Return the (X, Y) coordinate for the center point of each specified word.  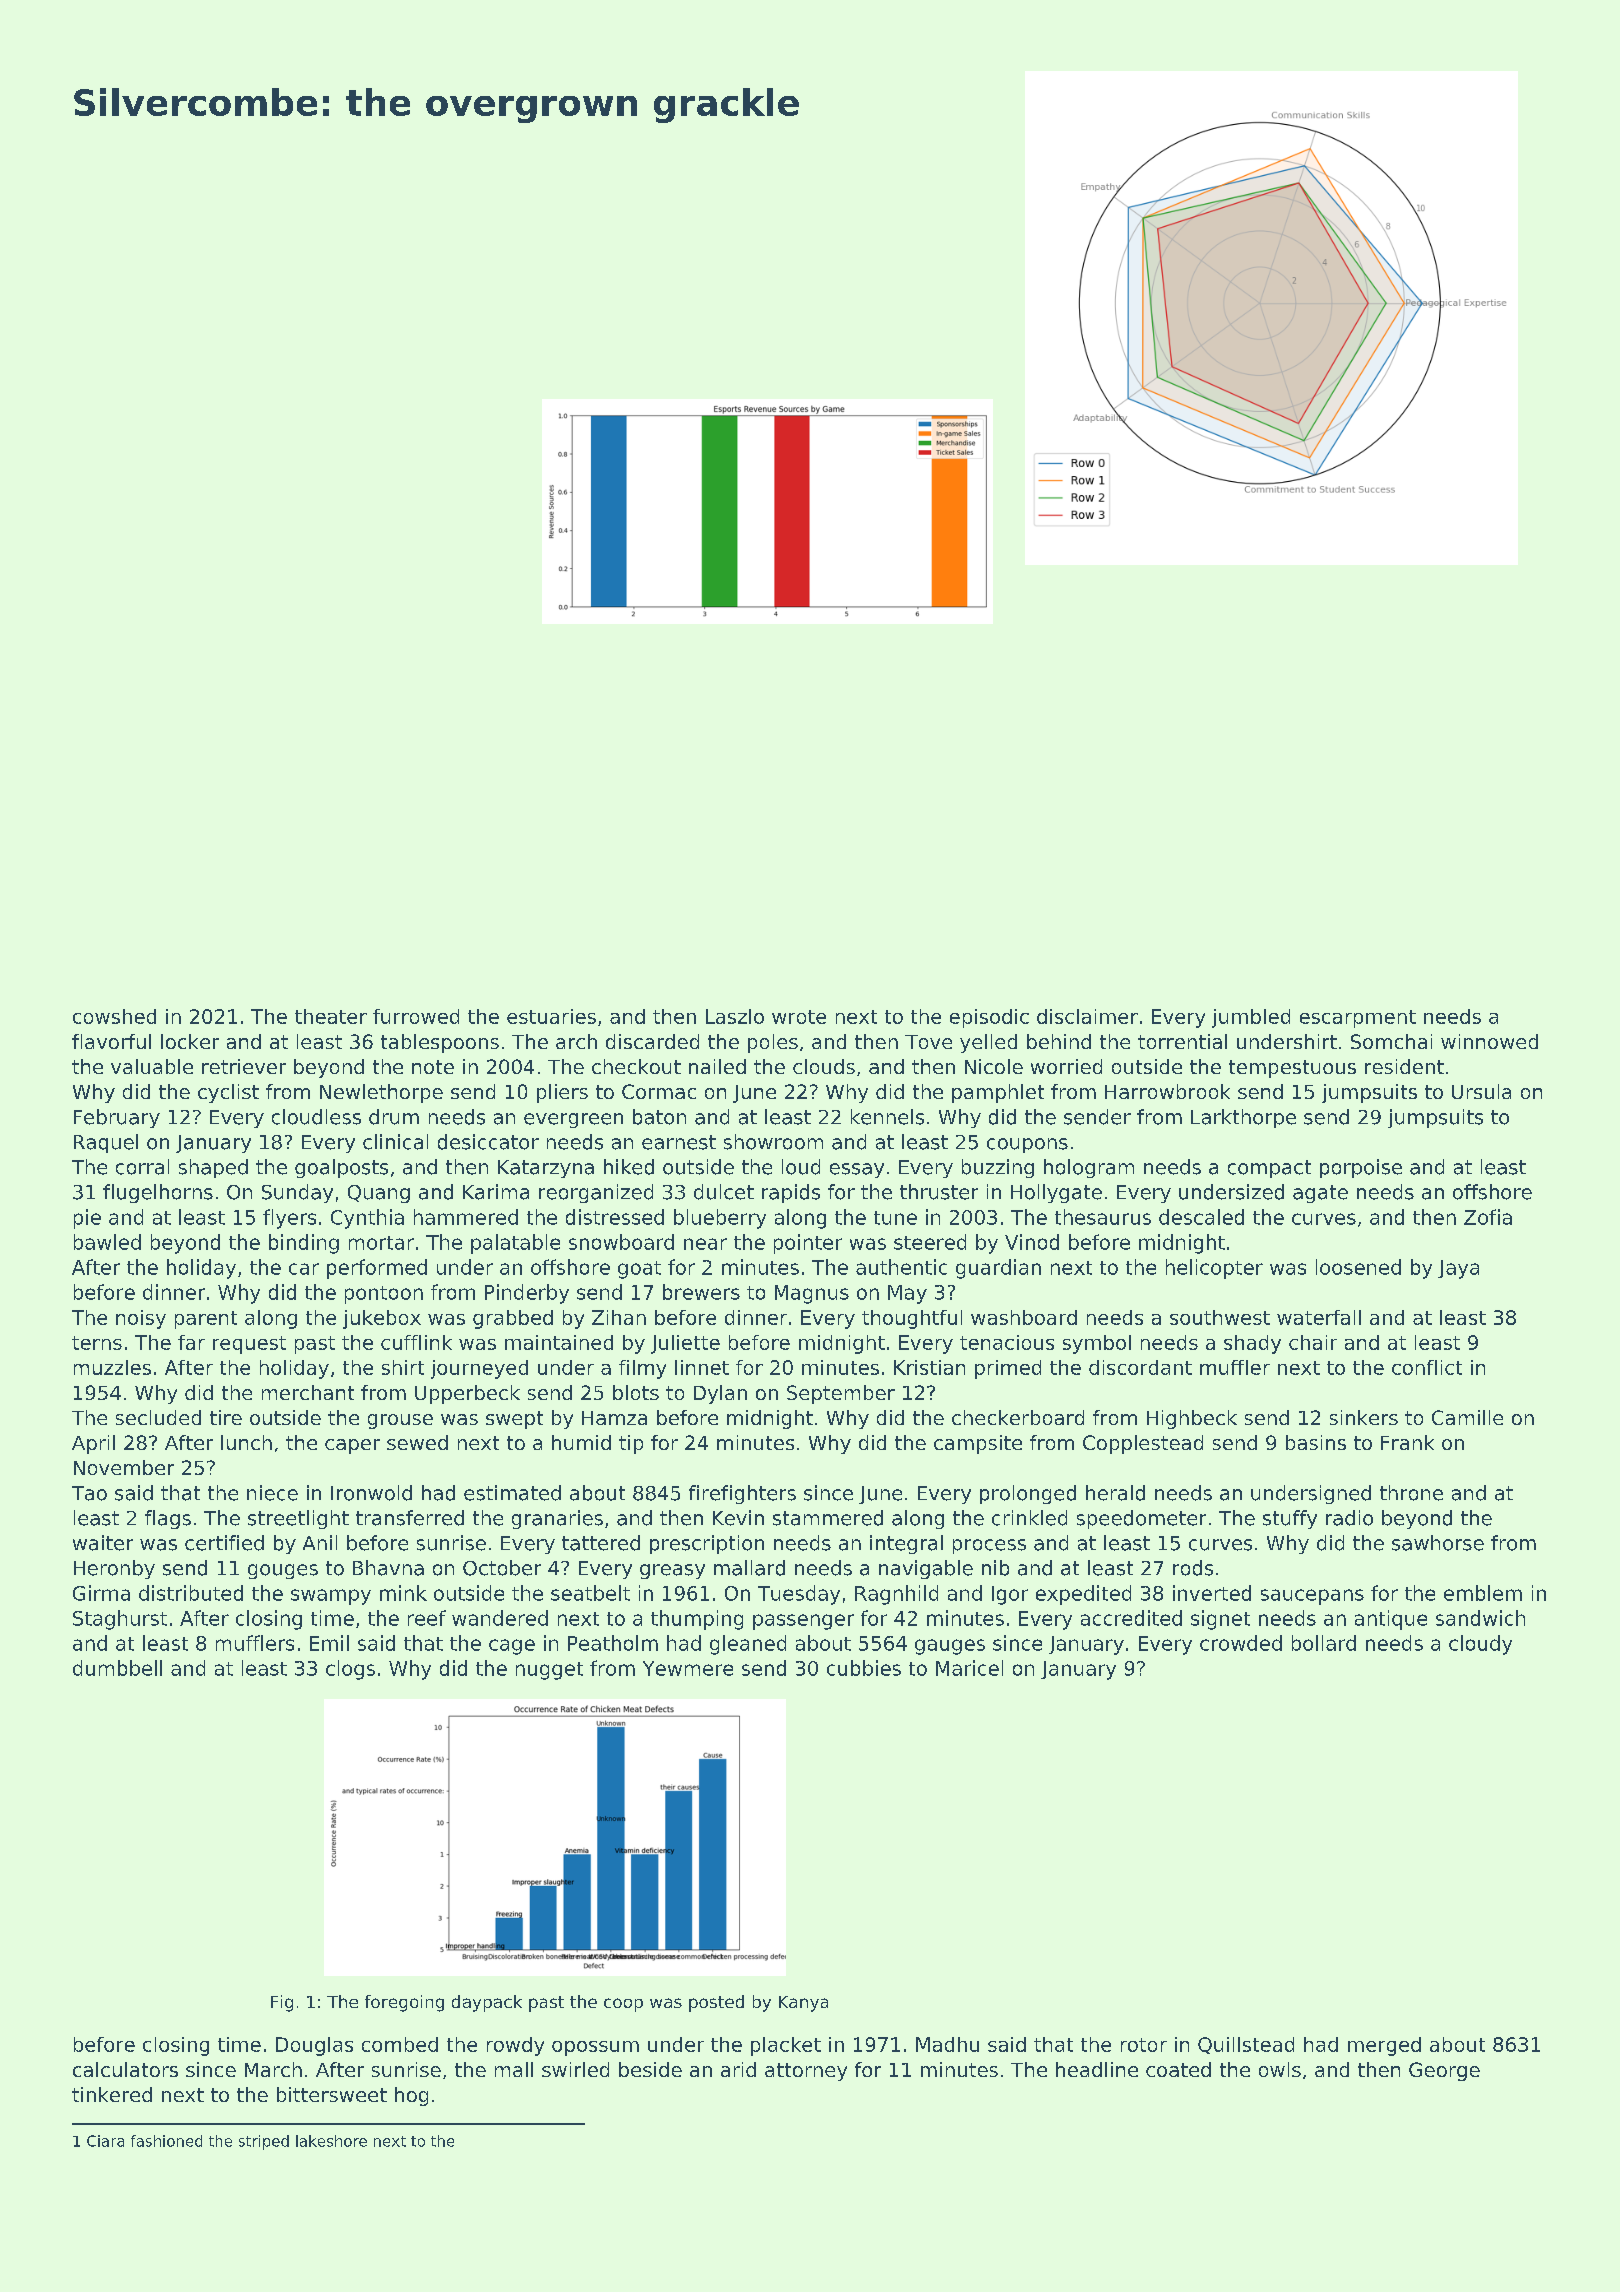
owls (1280, 2069)
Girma (101, 1593)
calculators (125, 2069)
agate (1320, 1194)
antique (1391, 1620)
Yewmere (688, 1668)
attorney (806, 2072)
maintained (559, 1342)
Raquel (106, 1143)
